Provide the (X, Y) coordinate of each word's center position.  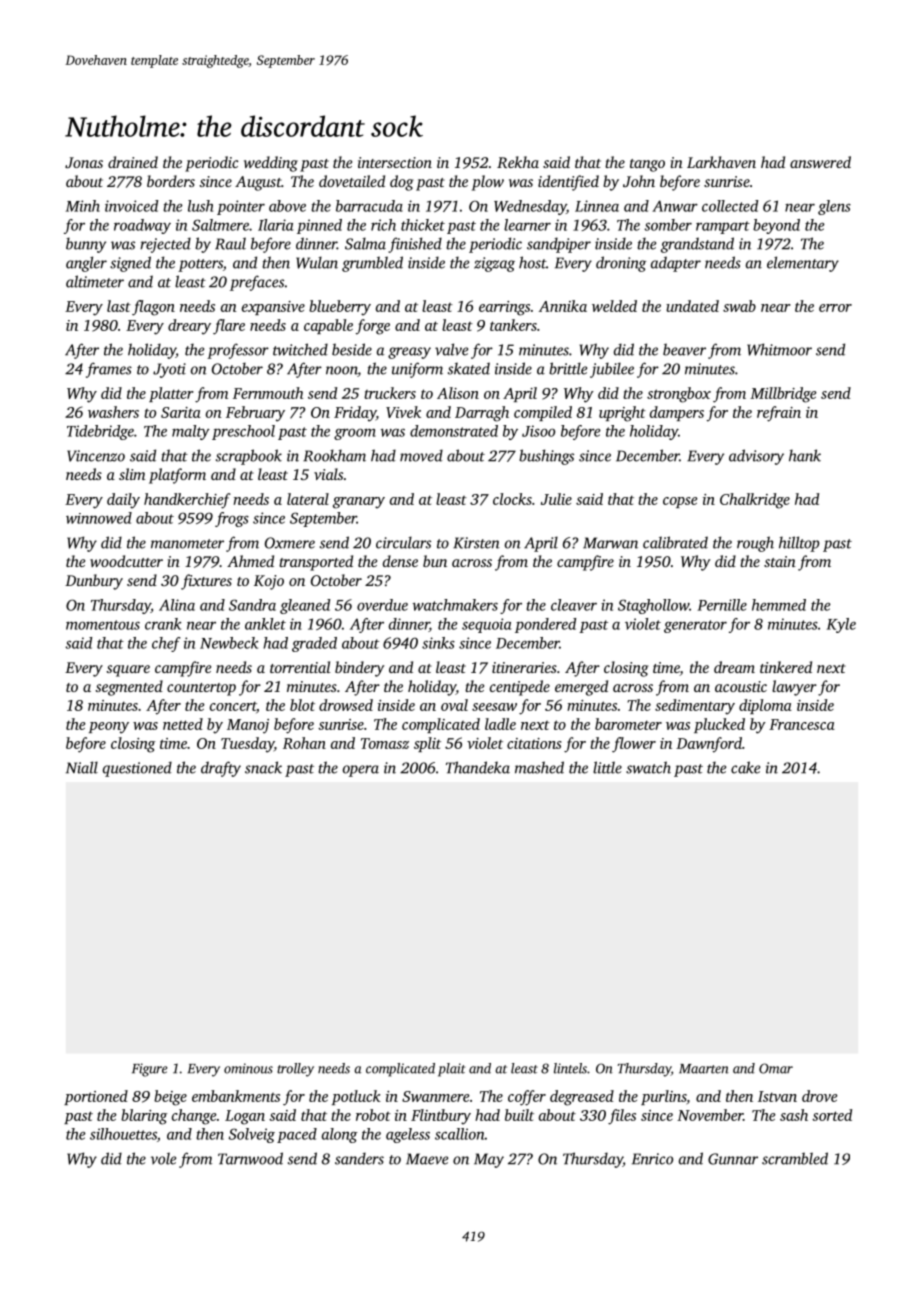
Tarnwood (250, 1158)
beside (352, 349)
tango (647, 165)
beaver (684, 349)
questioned (137, 769)
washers (113, 412)
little (607, 767)
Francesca (802, 724)
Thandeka (478, 767)
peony (109, 728)
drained (133, 162)
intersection (395, 162)
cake (745, 767)
